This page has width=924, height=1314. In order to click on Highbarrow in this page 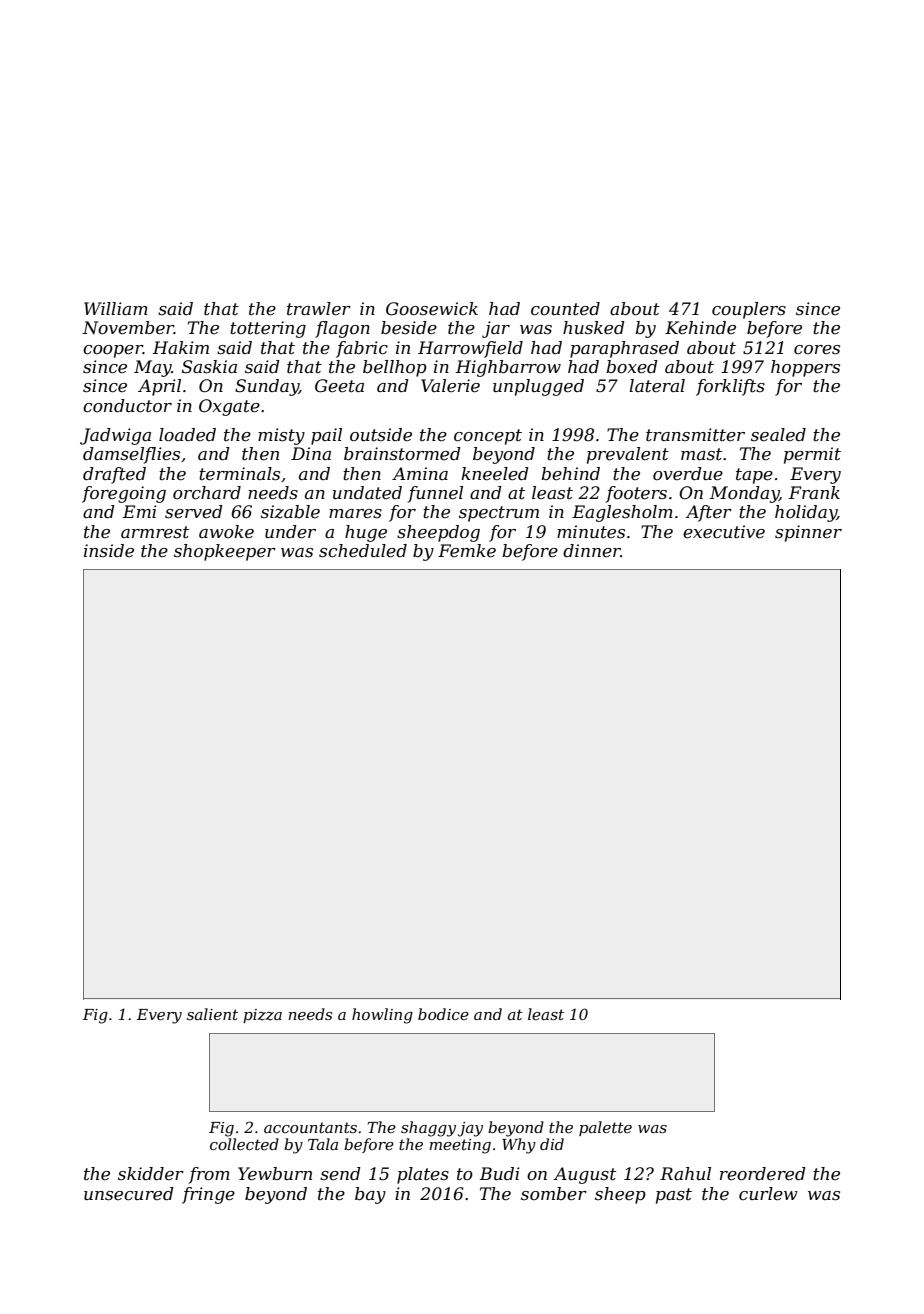, I will do `click(508, 368)`.
